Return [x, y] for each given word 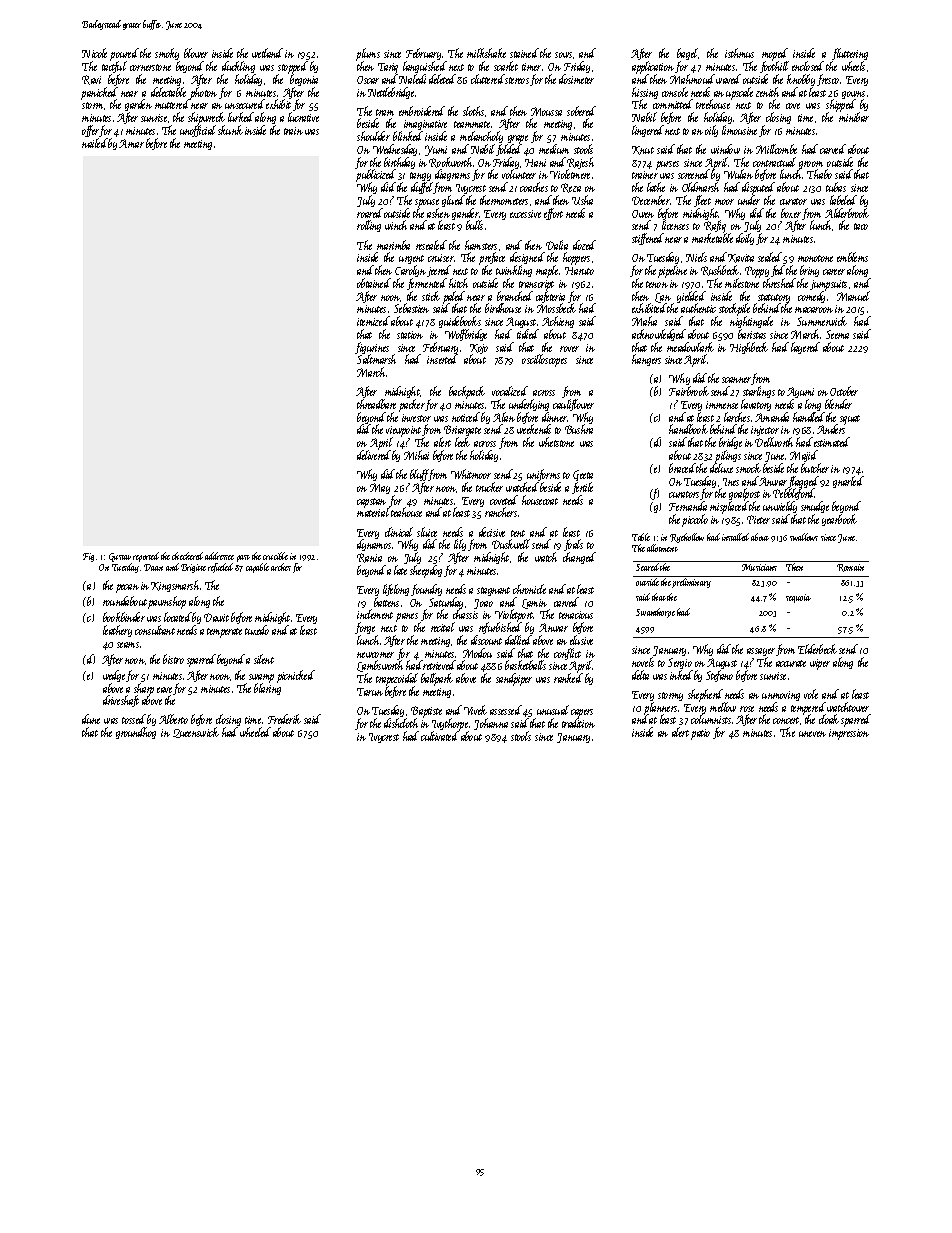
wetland [267, 53]
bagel [687, 55]
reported [146, 557]
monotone [815, 258]
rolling [369, 226]
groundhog [136, 733]
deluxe [721, 468]
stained [524, 53]
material [373, 512]
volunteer [519, 174]
